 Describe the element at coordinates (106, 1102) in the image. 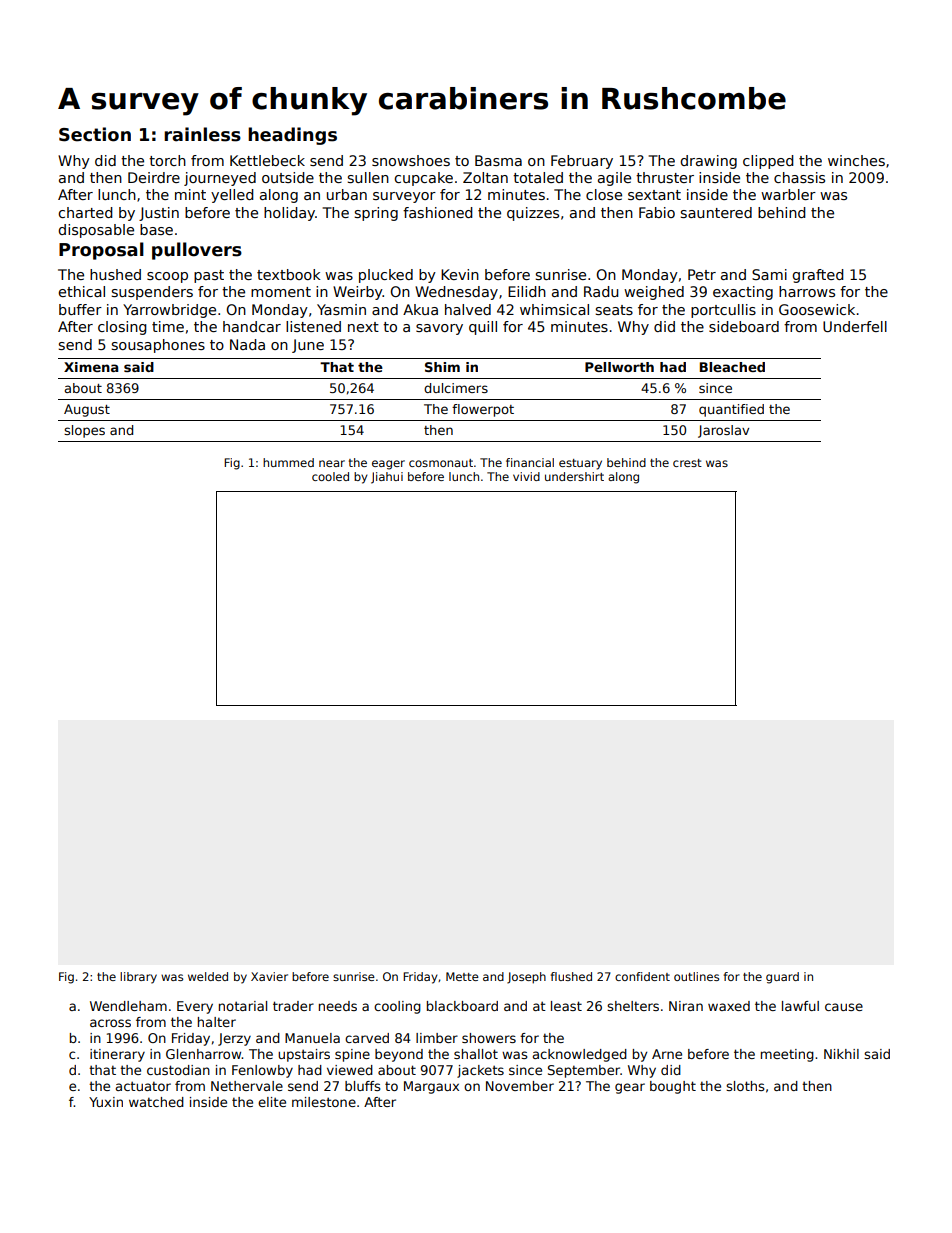

I see `Yuxin` at that location.
